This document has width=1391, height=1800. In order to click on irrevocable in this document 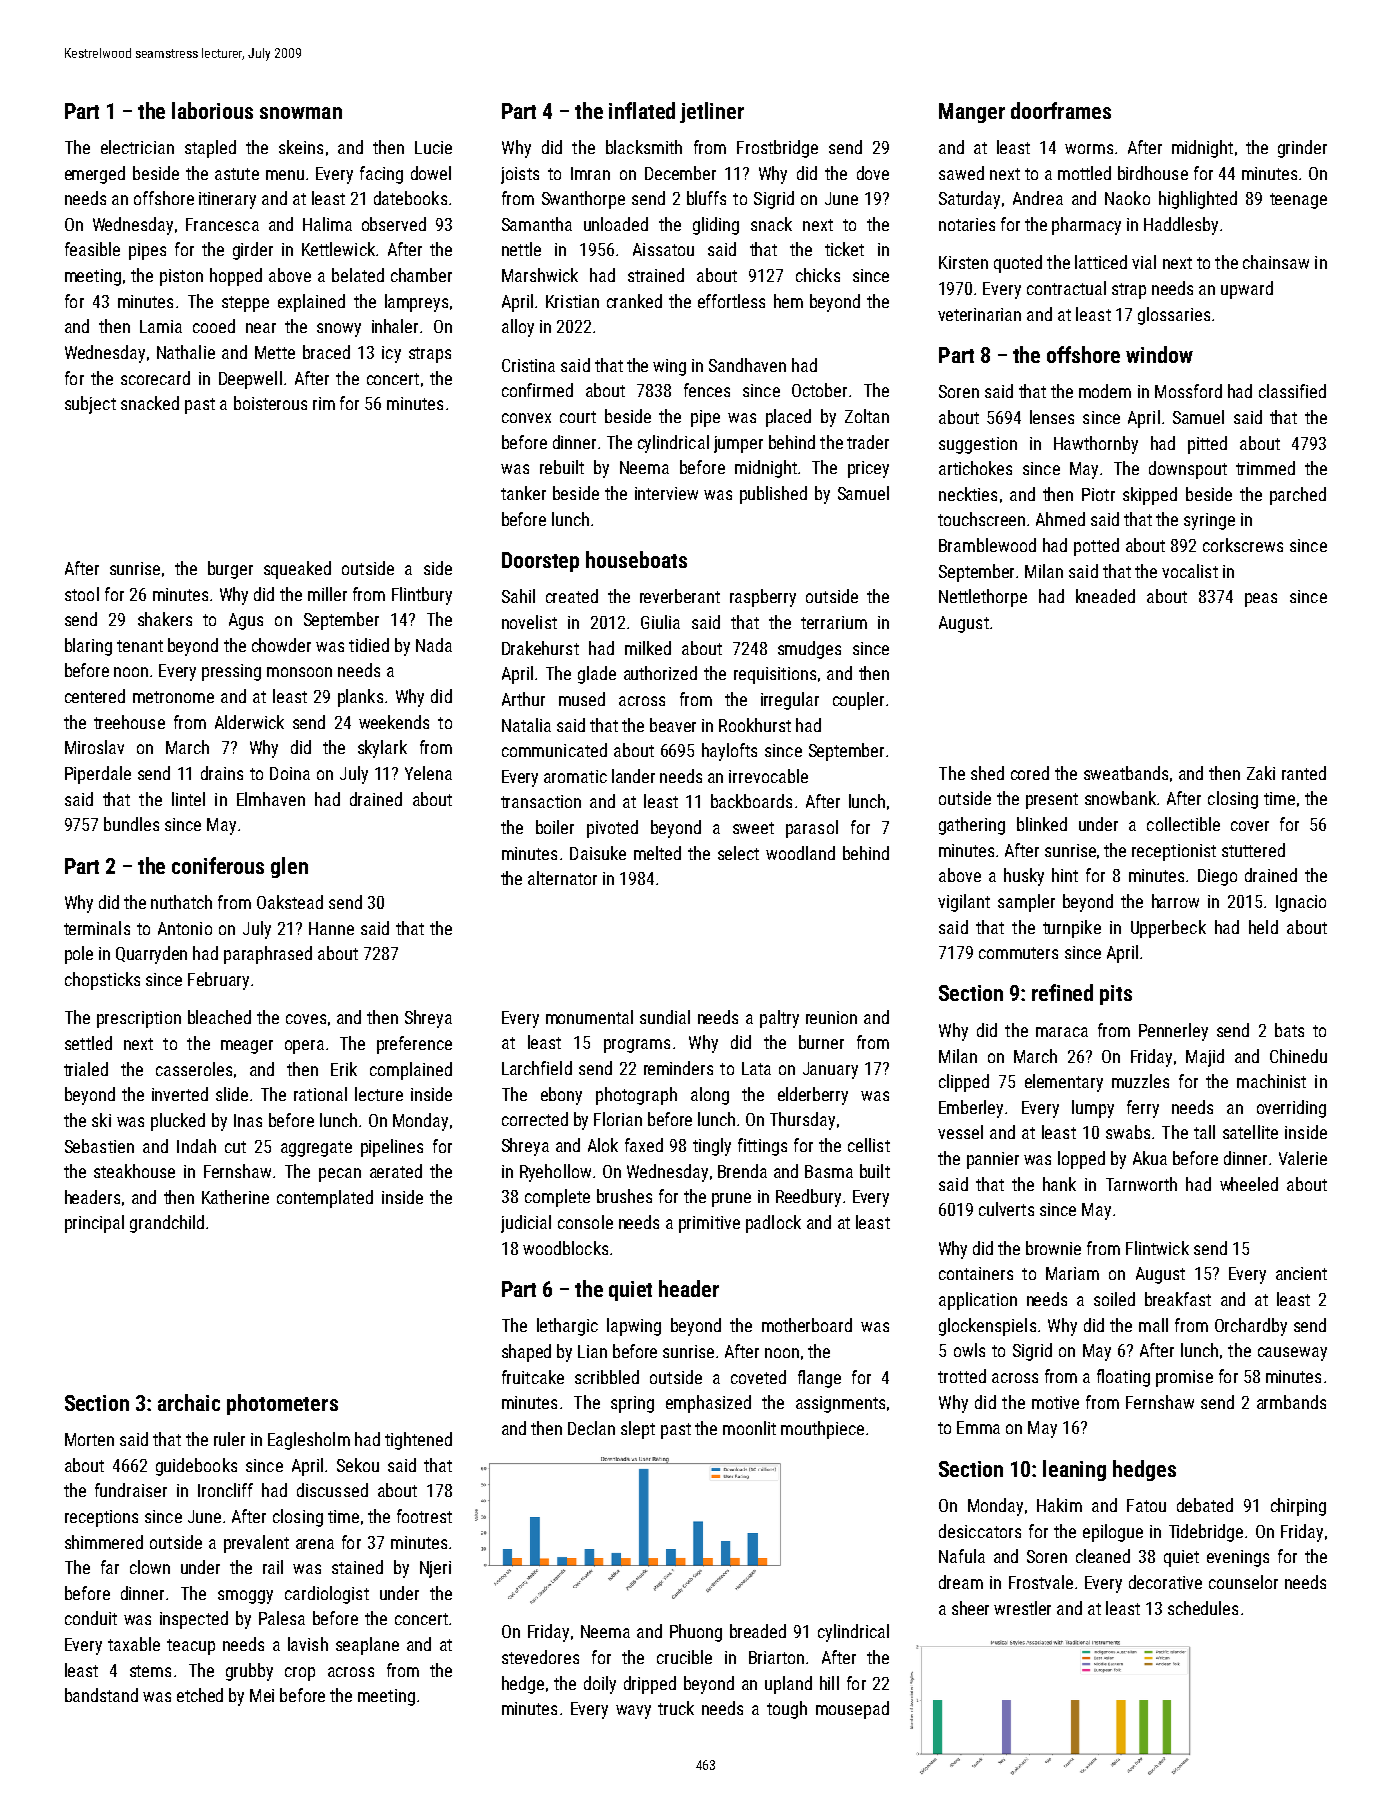, I will do `click(768, 776)`.
